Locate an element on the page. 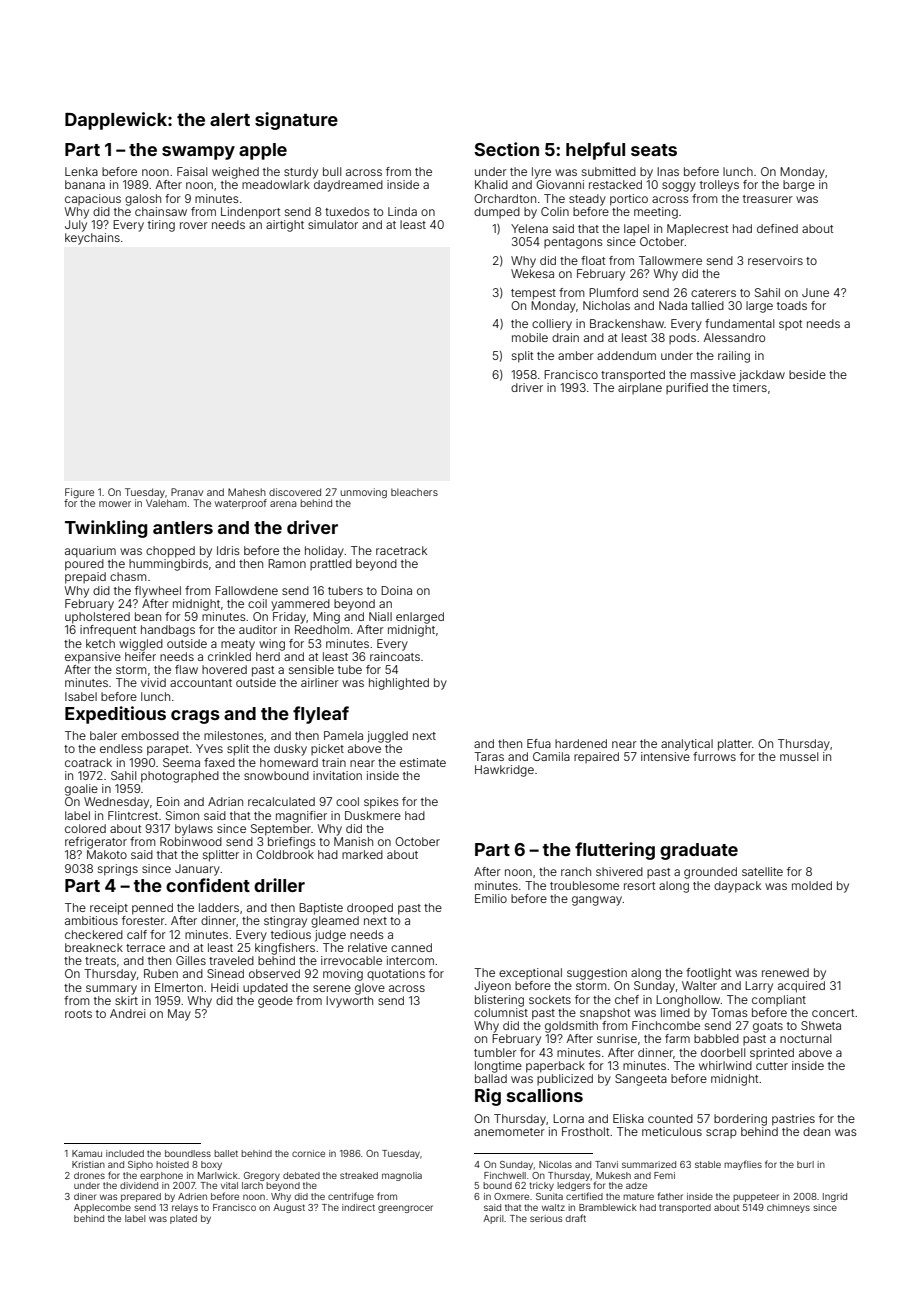 The image size is (924, 1308). purified is located at coordinates (687, 388).
